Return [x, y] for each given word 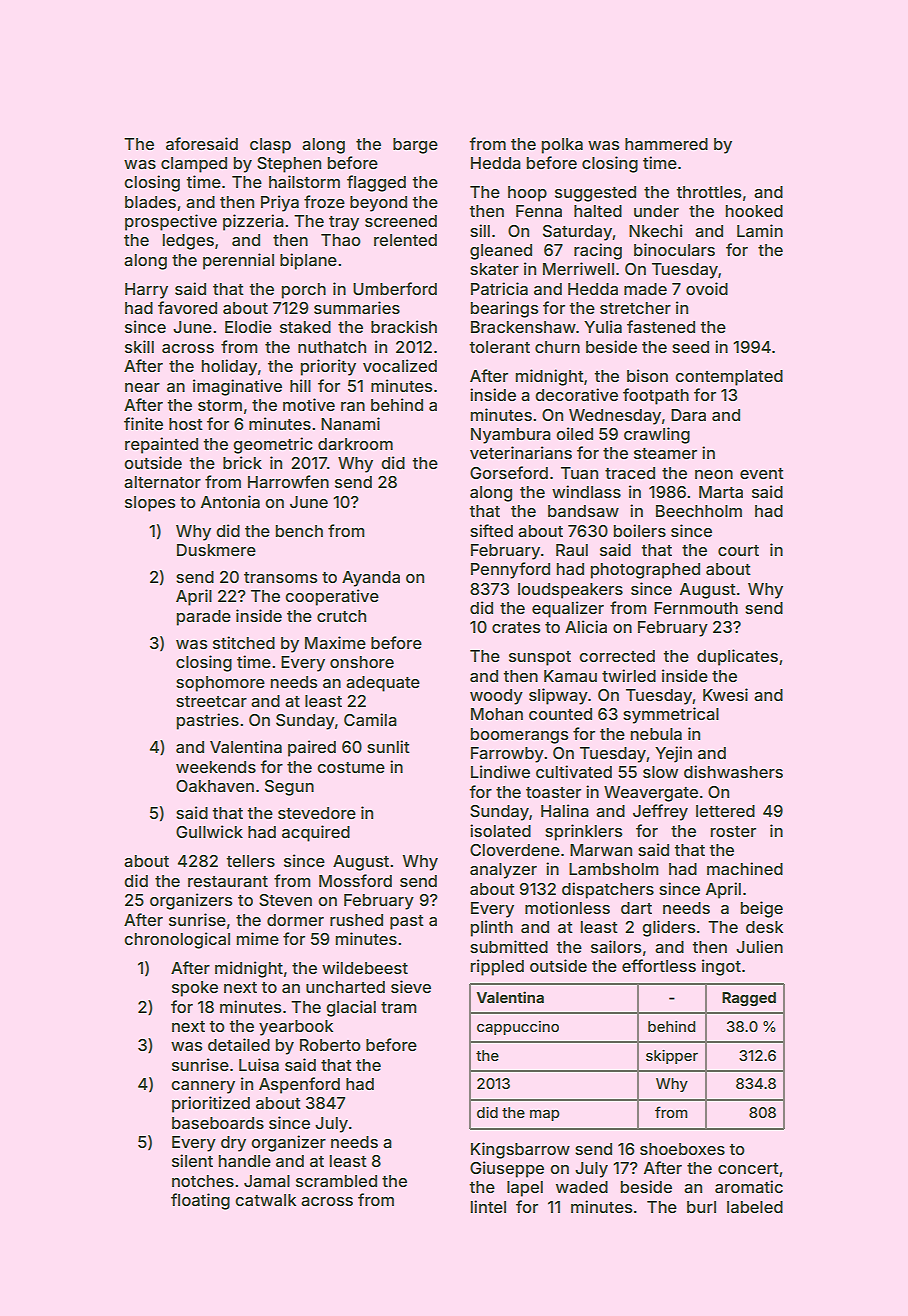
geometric [273, 445]
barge [415, 146]
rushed [356, 920]
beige [762, 909]
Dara [688, 415]
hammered [666, 144]
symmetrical [671, 715]
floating [200, 1201]
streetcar [211, 701]
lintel [488, 1206]
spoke [195, 989]
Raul [572, 550]
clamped [194, 165]
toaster [553, 792]
